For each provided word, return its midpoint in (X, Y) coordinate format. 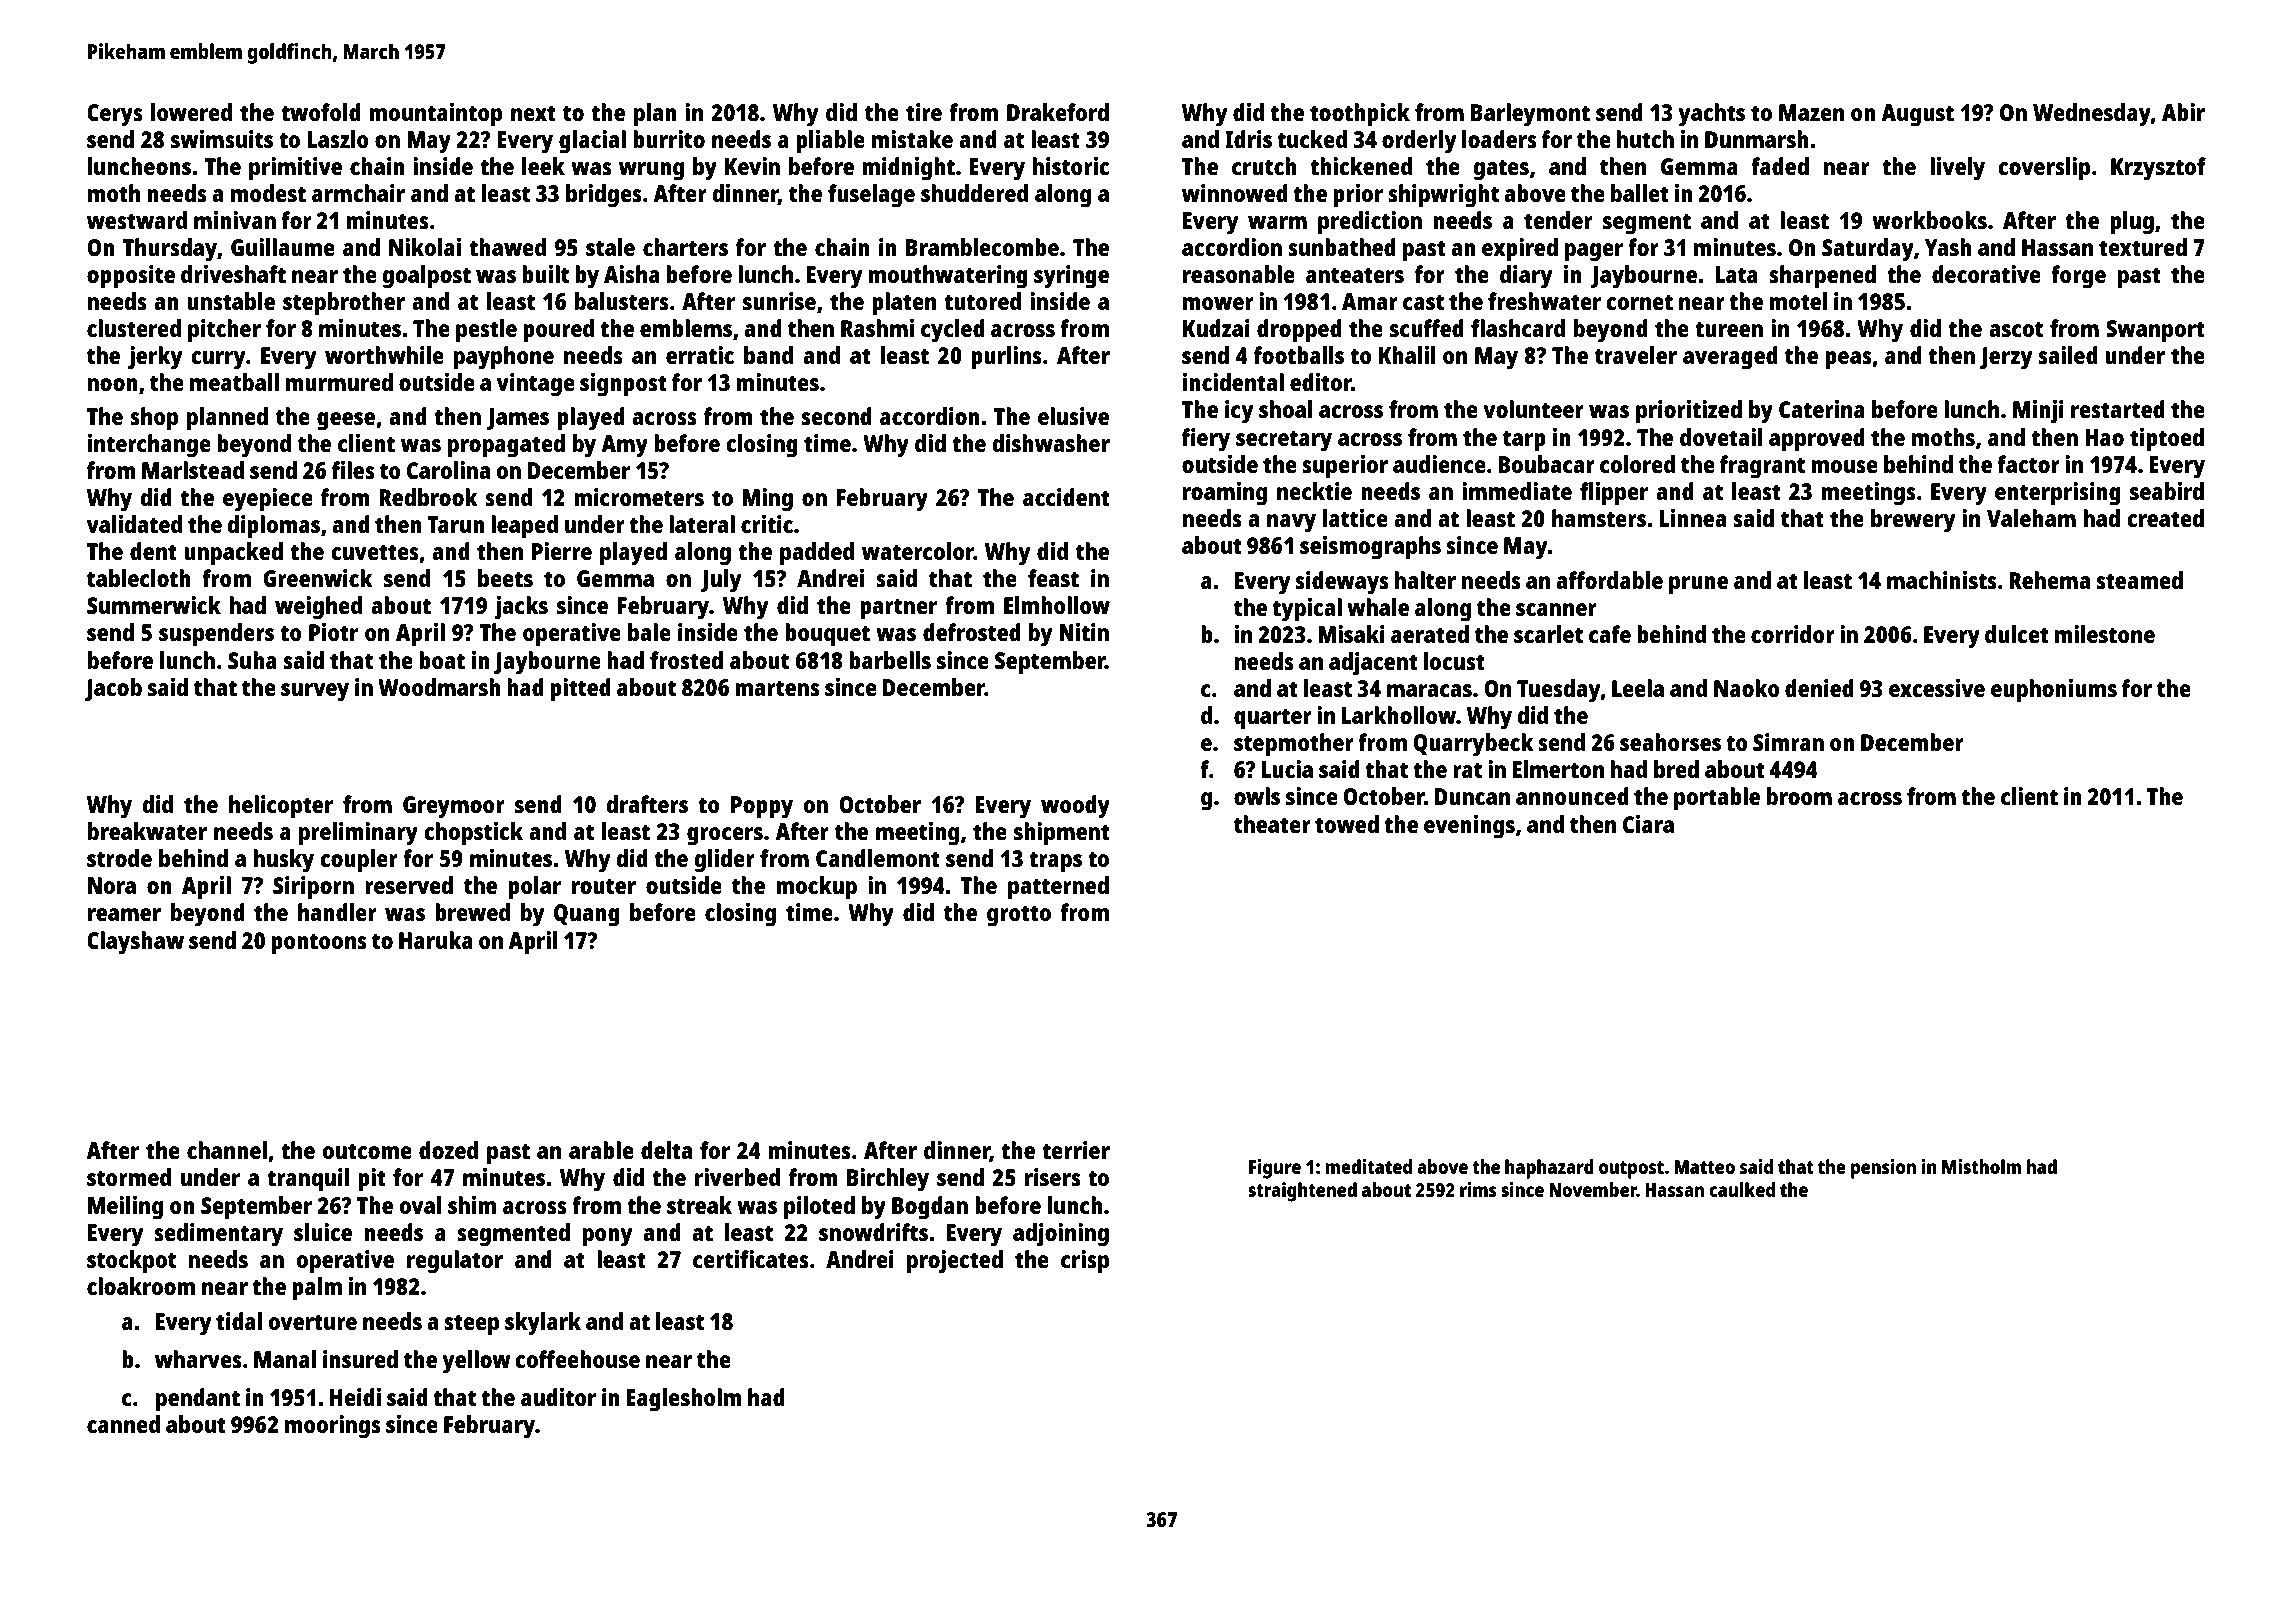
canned (123, 1424)
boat (442, 660)
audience (1439, 464)
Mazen (1811, 112)
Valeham (2031, 518)
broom (1799, 796)
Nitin (1084, 632)
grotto (1019, 916)
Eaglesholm (683, 1400)
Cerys (115, 115)
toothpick (1360, 115)
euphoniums (2054, 691)
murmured (339, 382)
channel (227, 1150)
